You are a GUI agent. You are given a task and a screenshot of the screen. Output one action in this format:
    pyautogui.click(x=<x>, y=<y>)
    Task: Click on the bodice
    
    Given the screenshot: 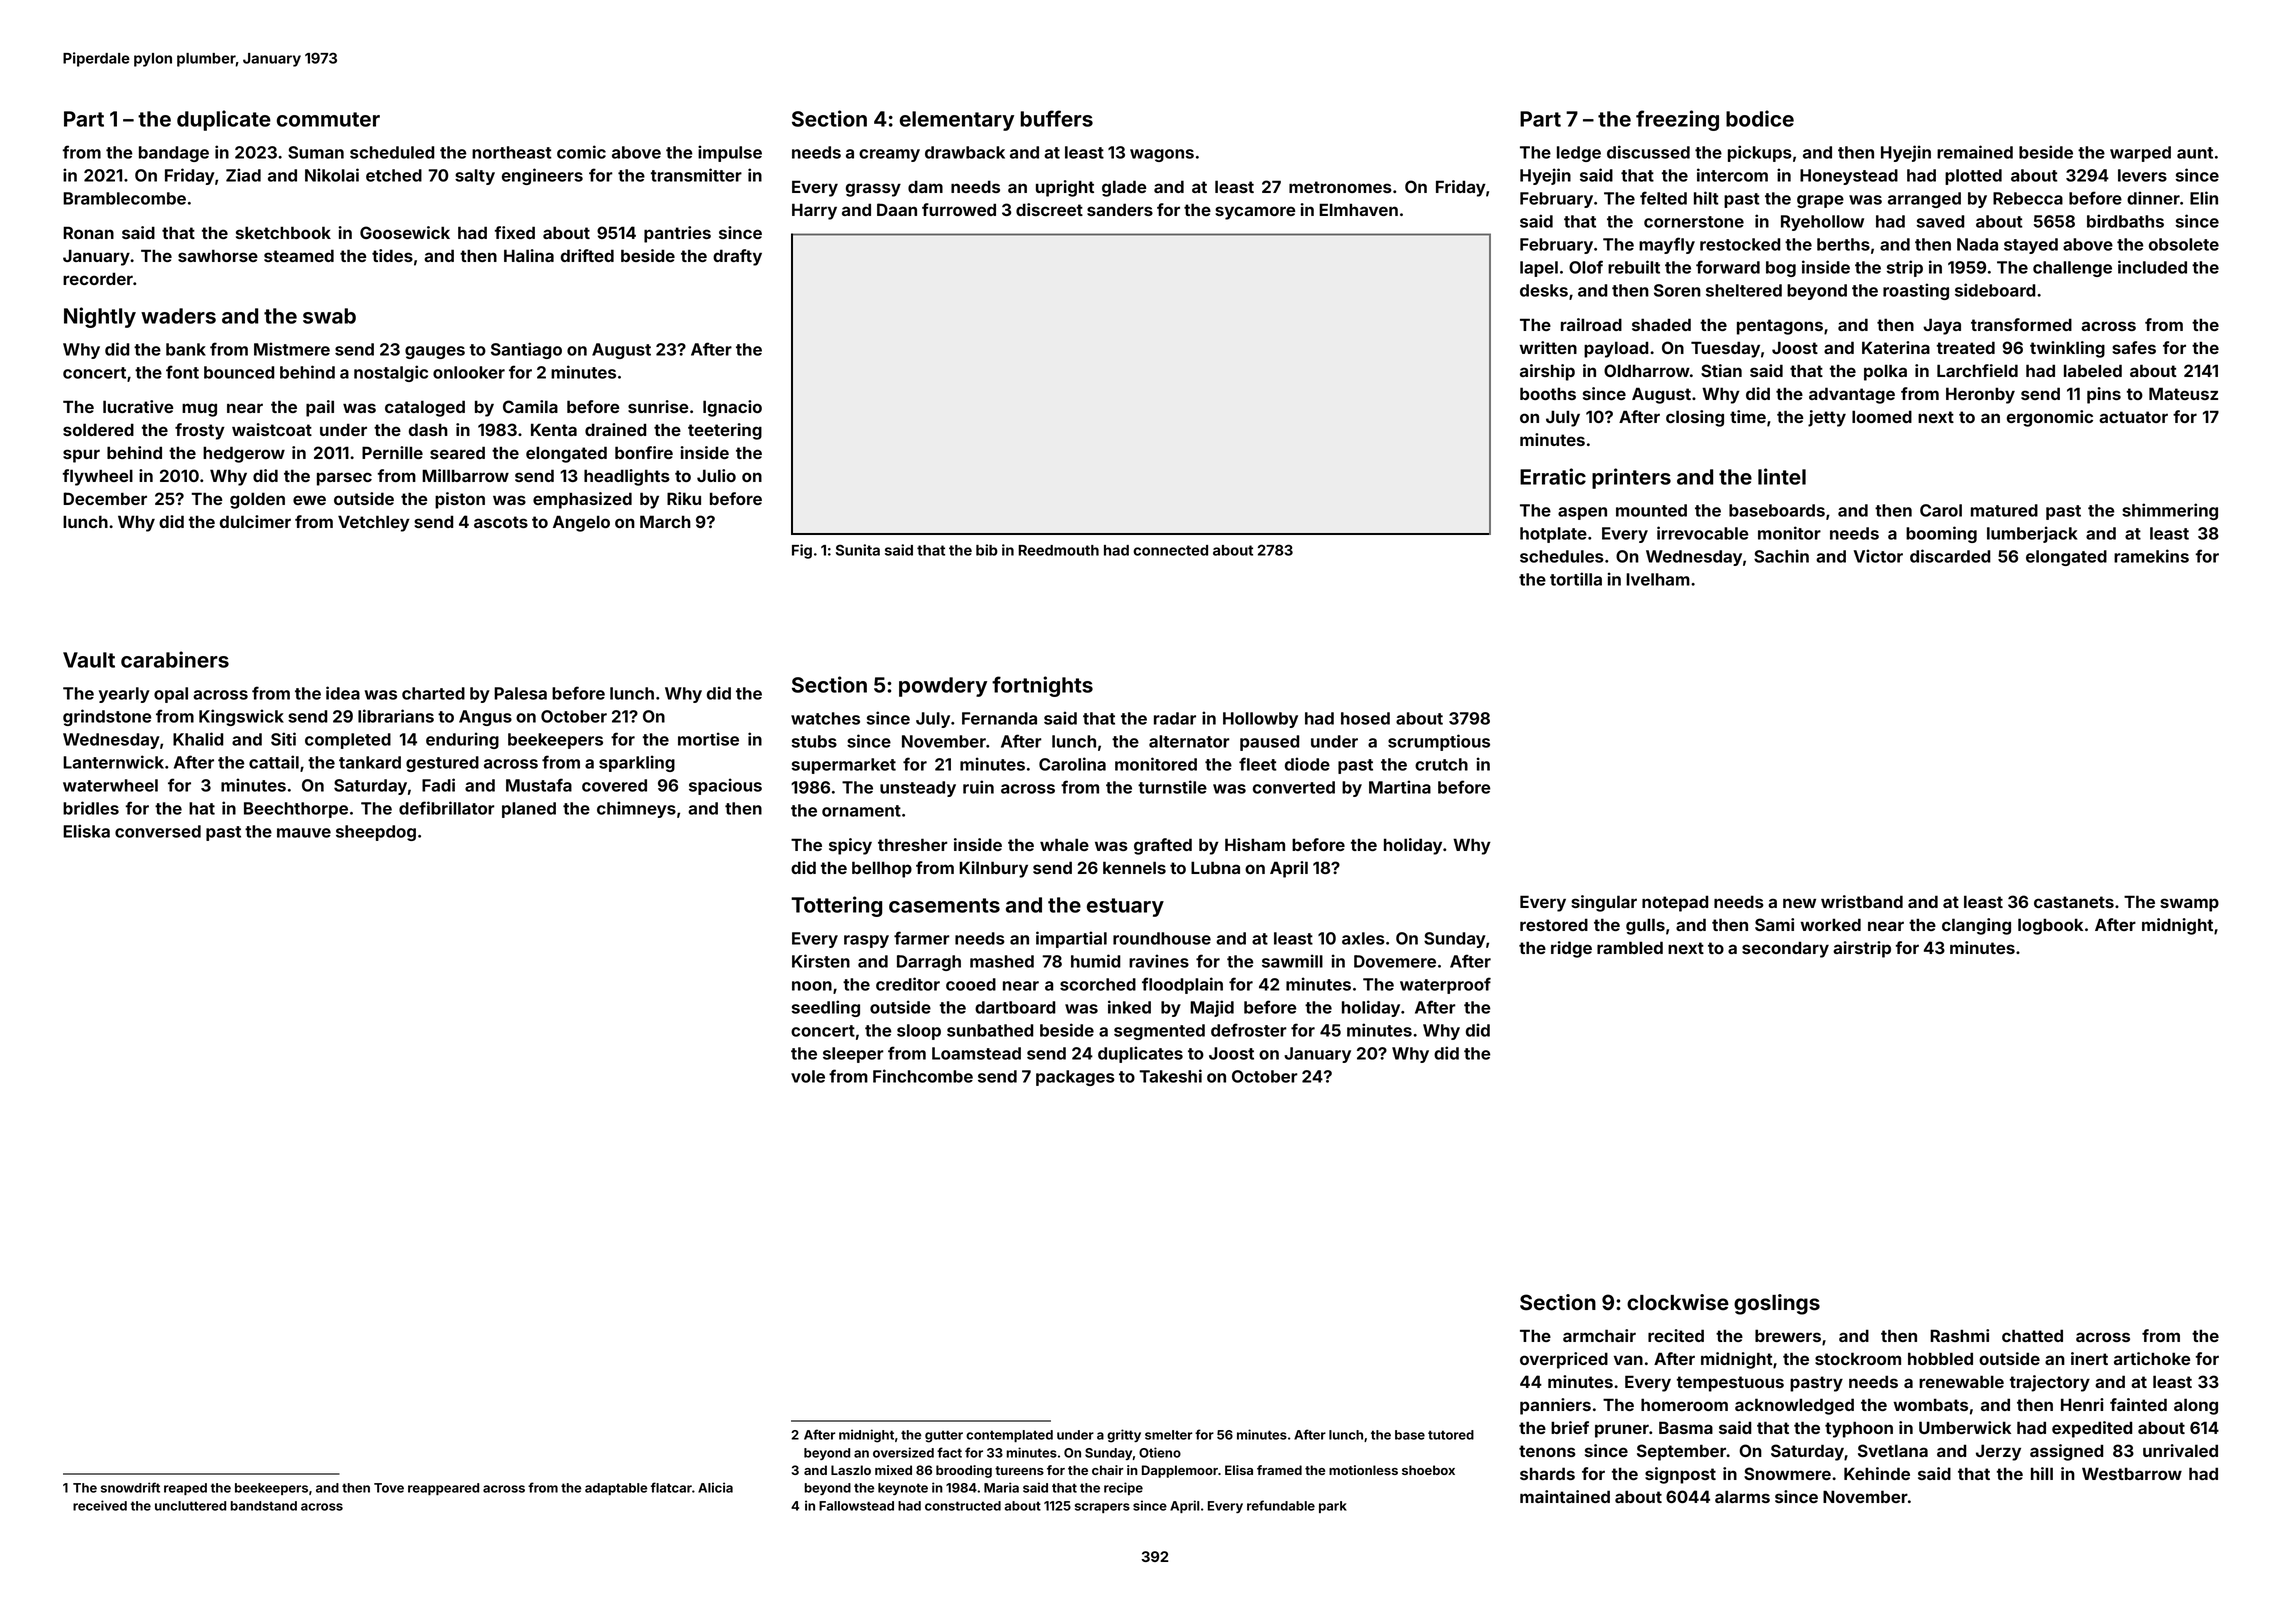 What is the action you would take?
    pyautogui.click(x=1760, y=118)
